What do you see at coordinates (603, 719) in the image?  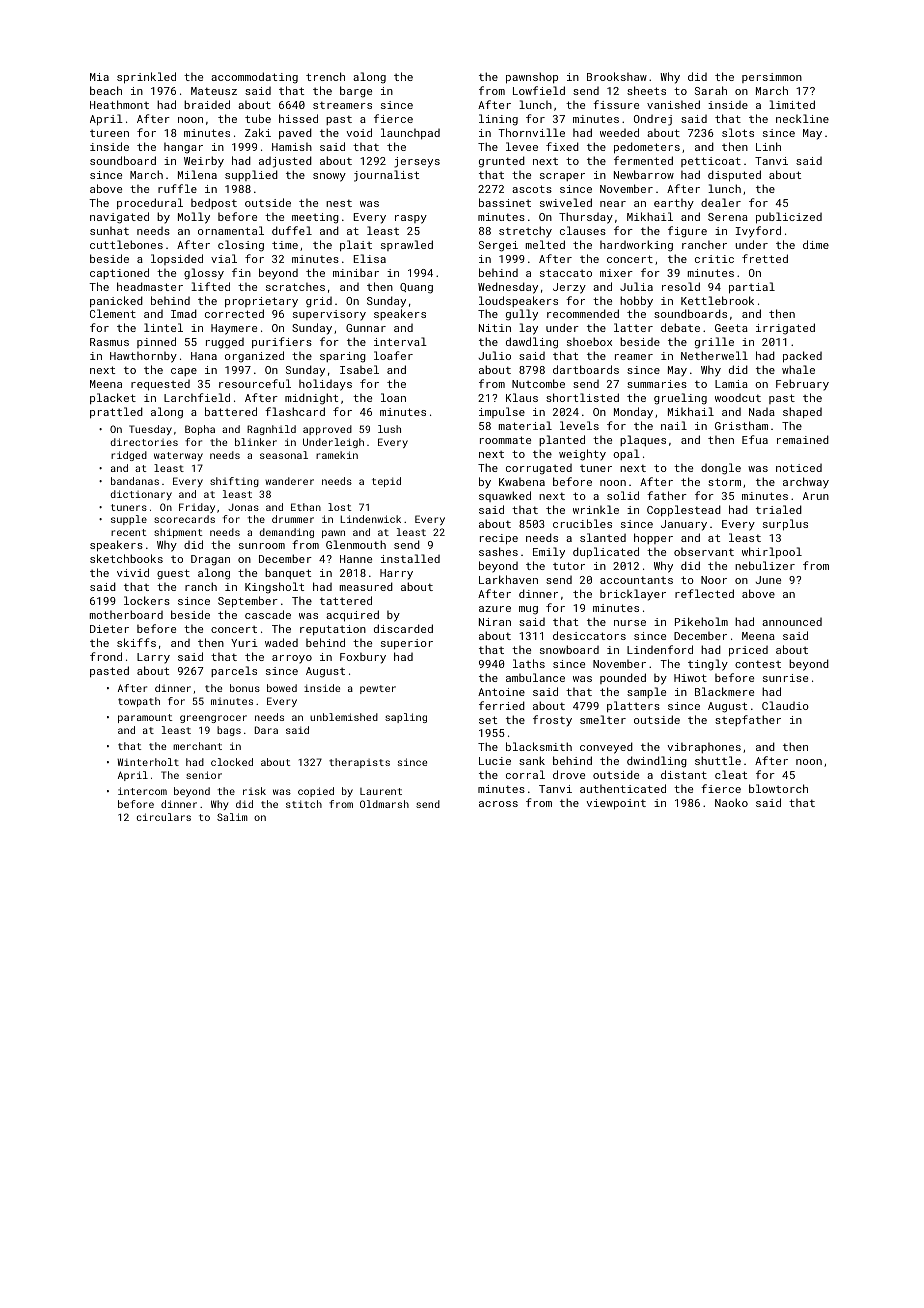 I see `smelter` at bounding box center [603, 719].
